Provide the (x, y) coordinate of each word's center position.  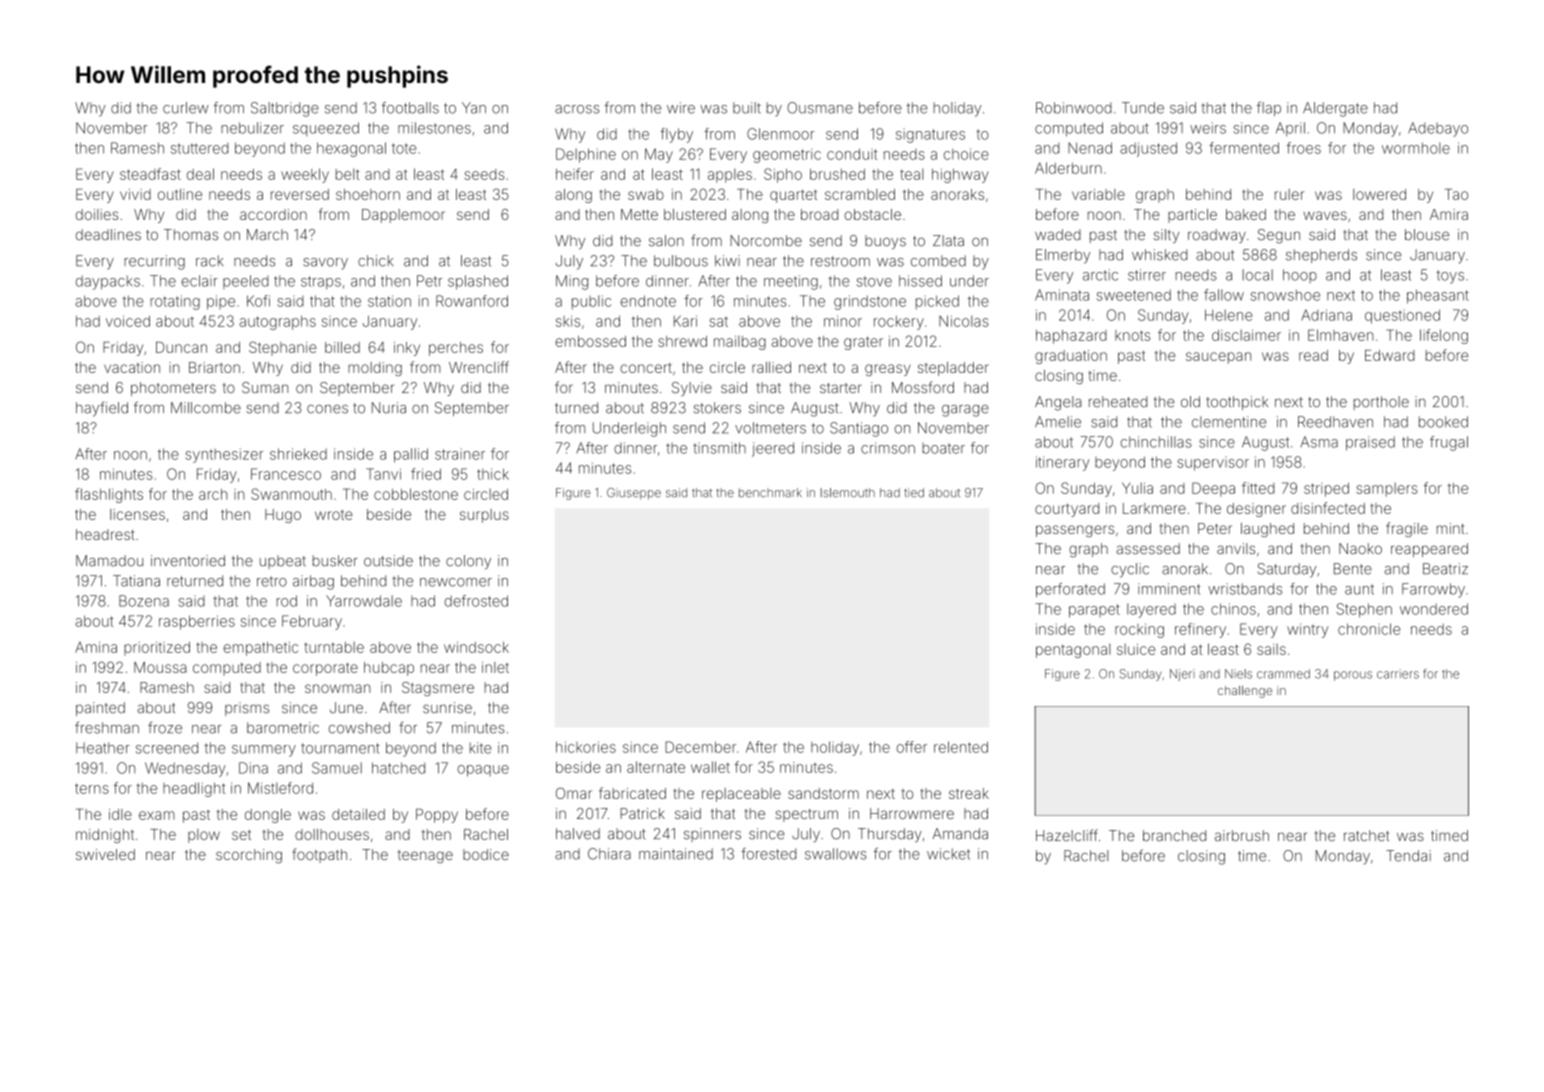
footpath (319, 855)
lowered (1379, 194)
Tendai (1408, 856)
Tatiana (136, 581)
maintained (676, 854)
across (577, 109)
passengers (1075, 531)
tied (914, 493)
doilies (97, 214)
